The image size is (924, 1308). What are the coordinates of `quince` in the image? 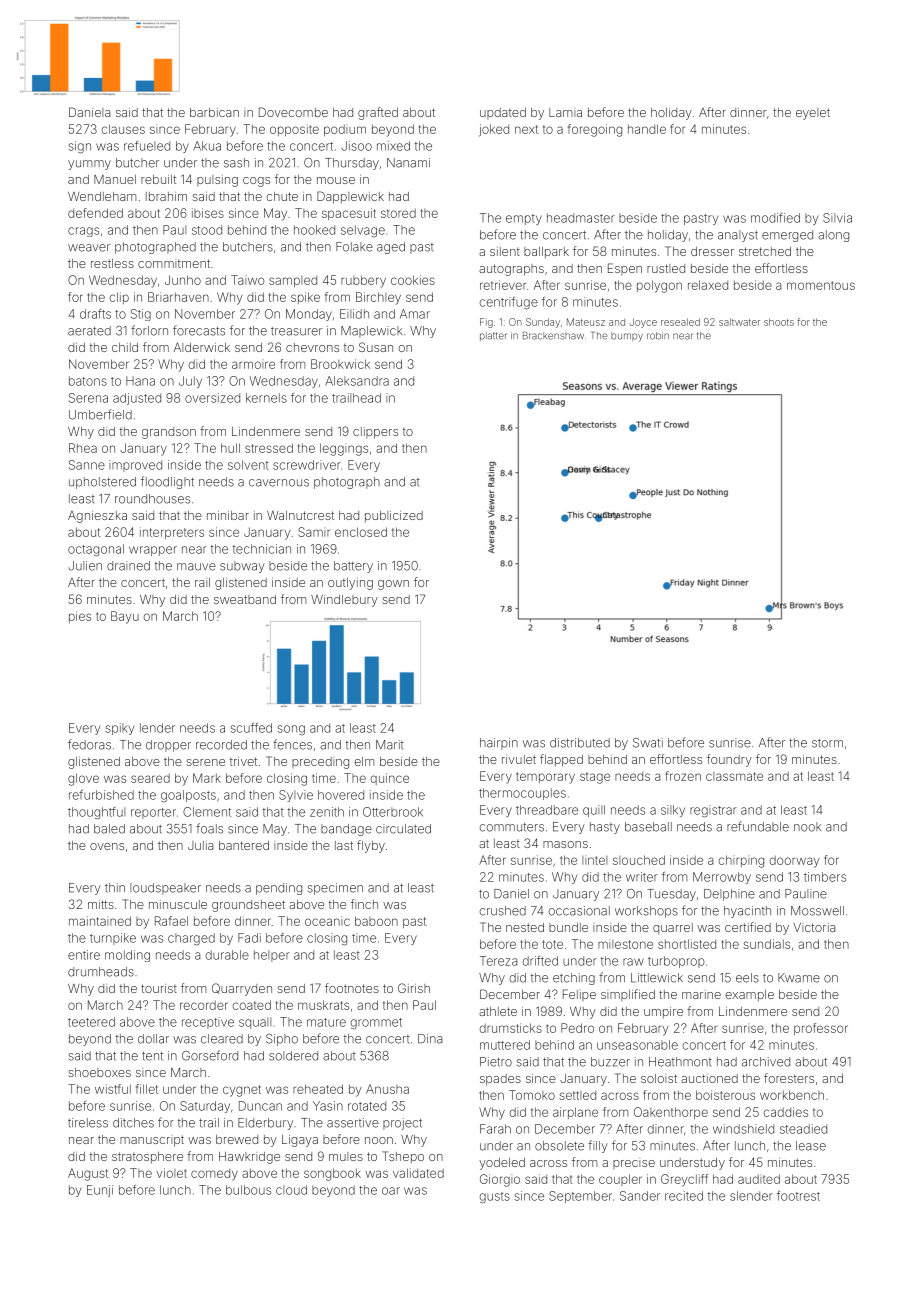 It's located at (390, 779).
